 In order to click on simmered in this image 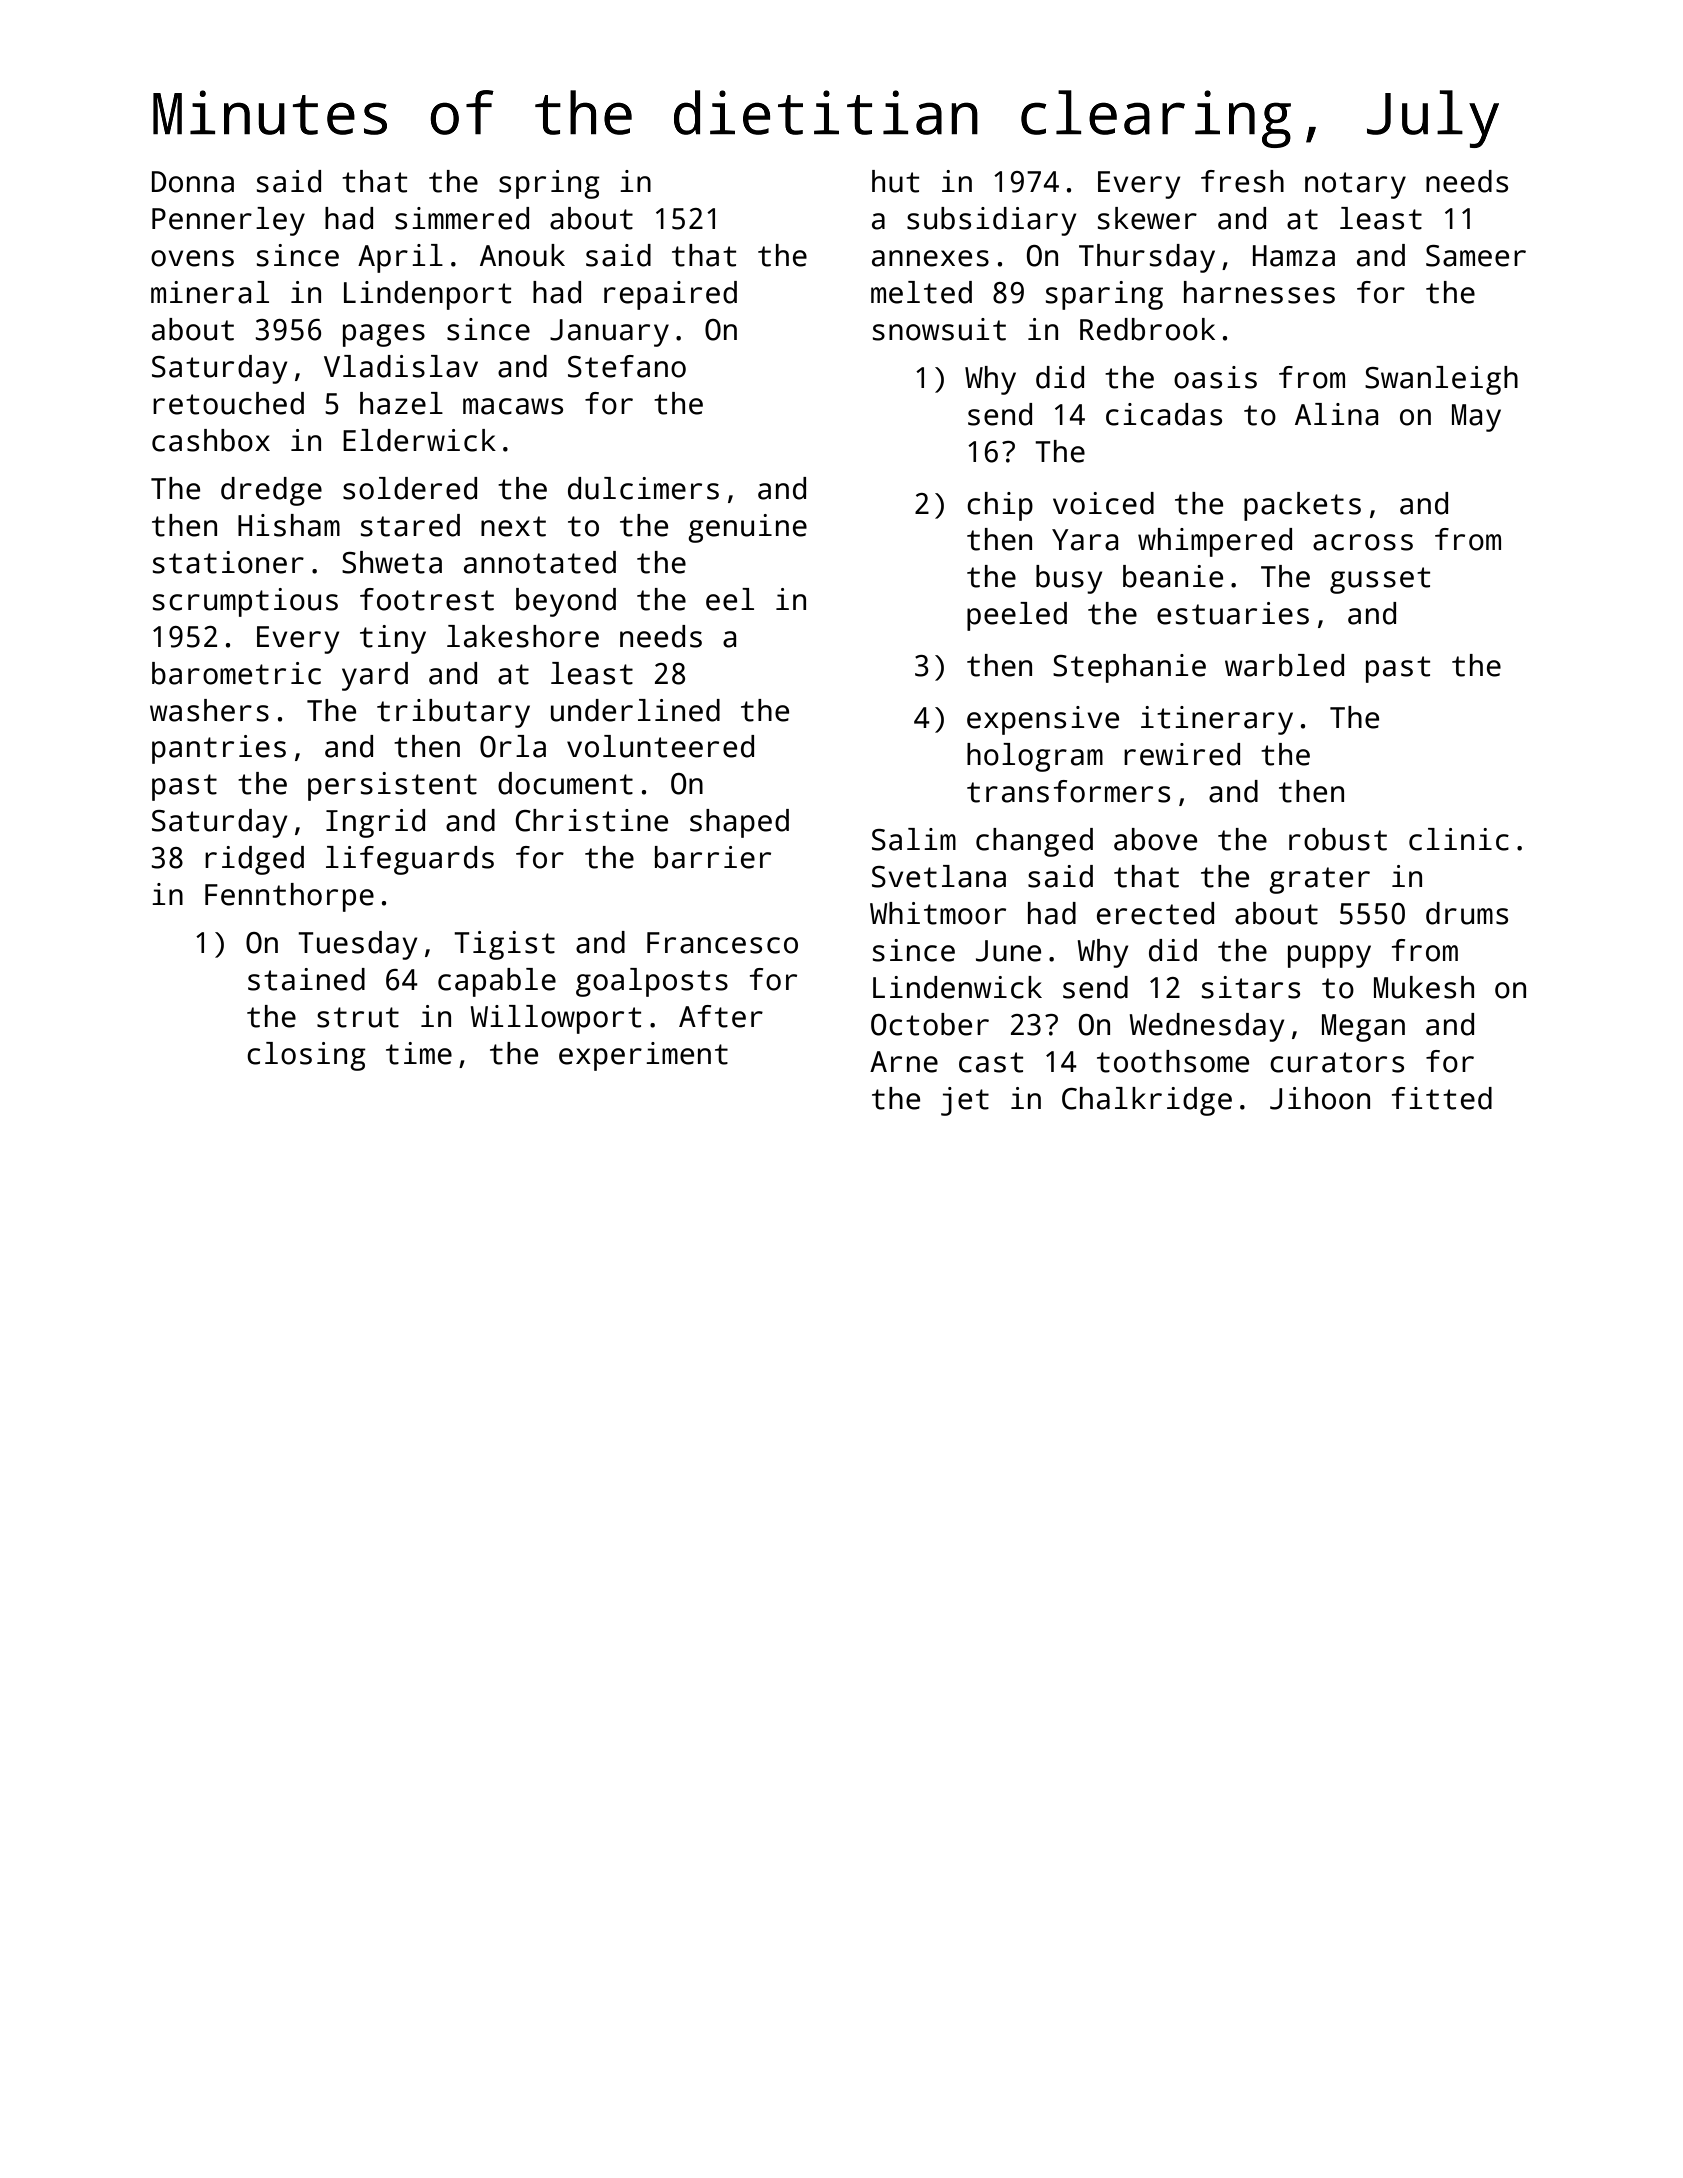, I will do `click(462, 218)`.
